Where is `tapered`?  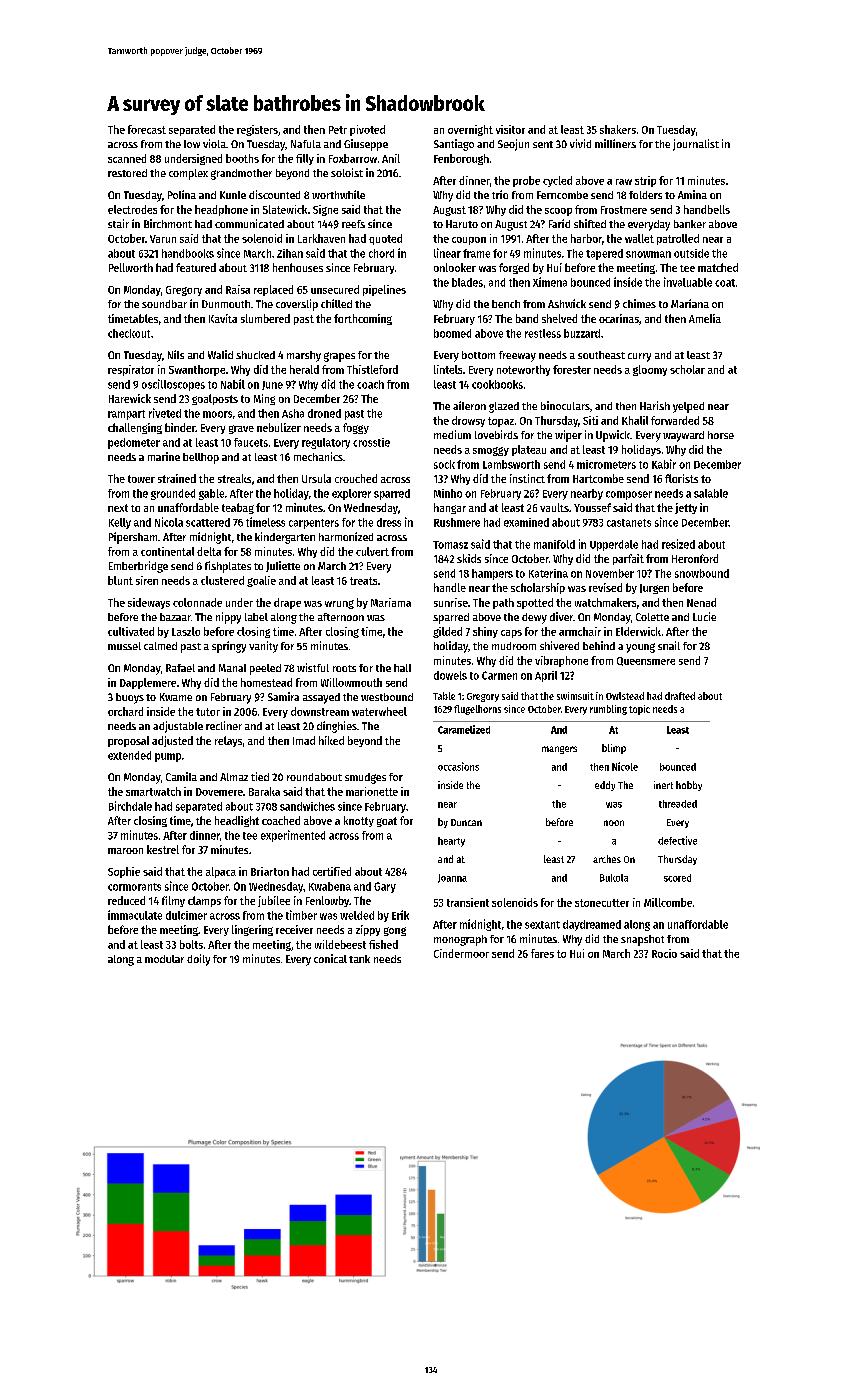 tapered is located at coordinates (604, 254).
